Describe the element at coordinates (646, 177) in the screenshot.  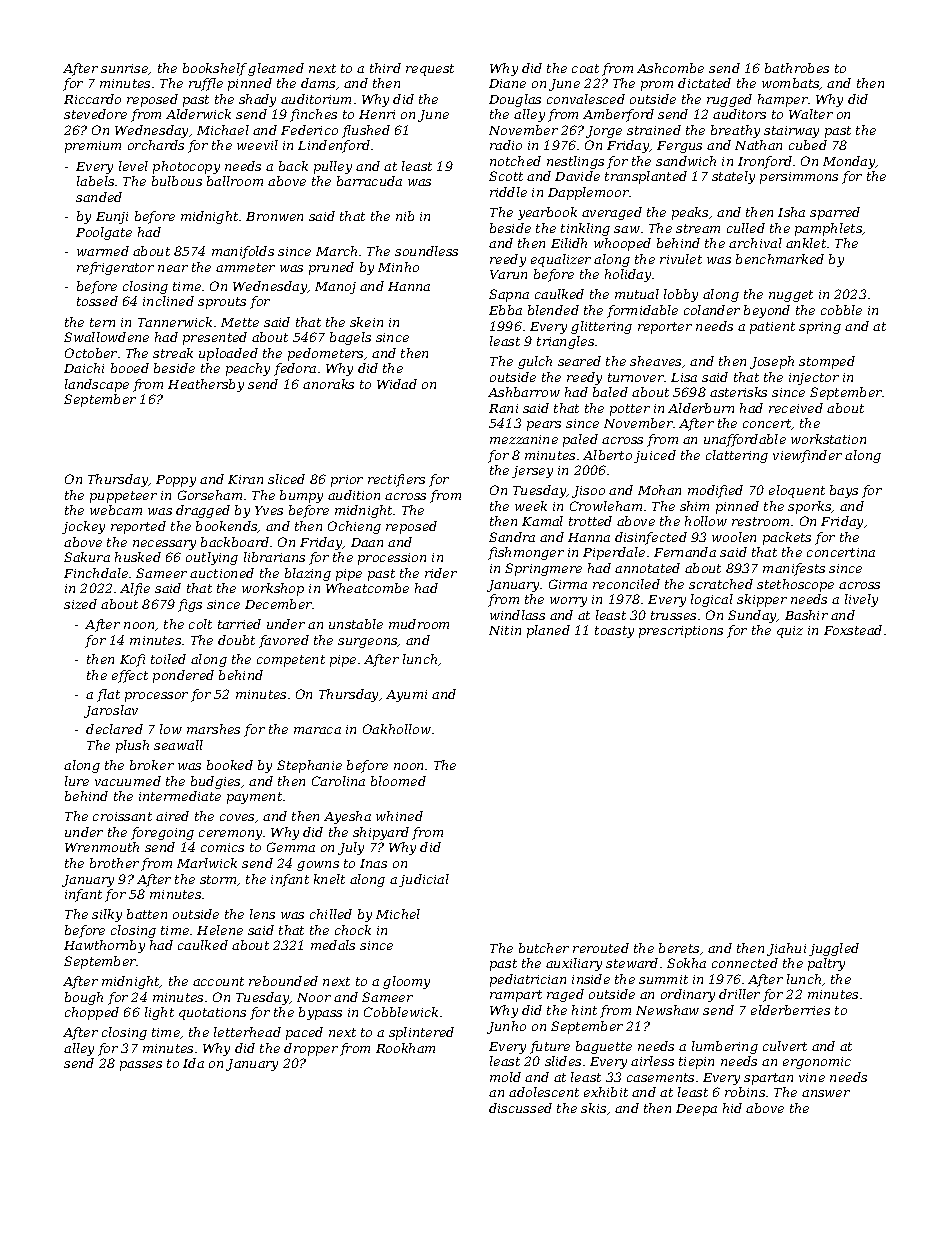
I see `transplanted` at that location.
